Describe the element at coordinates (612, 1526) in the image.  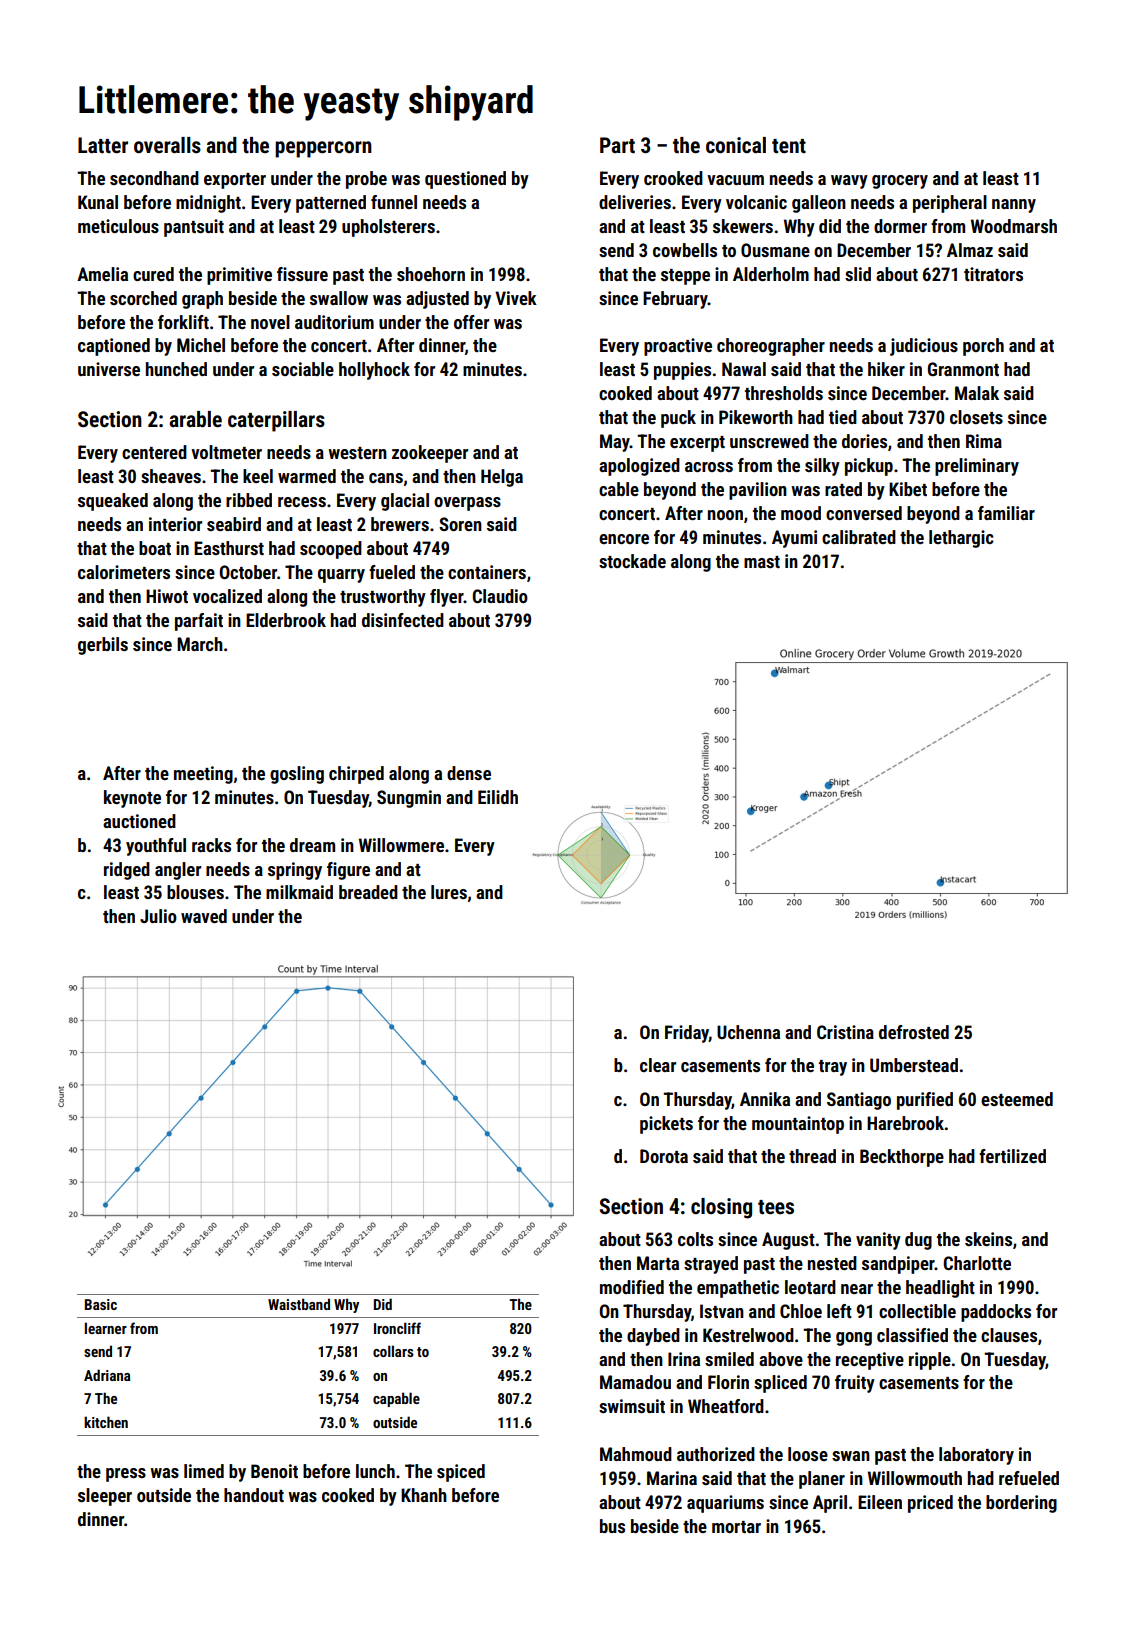
I see `bus` at that location.
